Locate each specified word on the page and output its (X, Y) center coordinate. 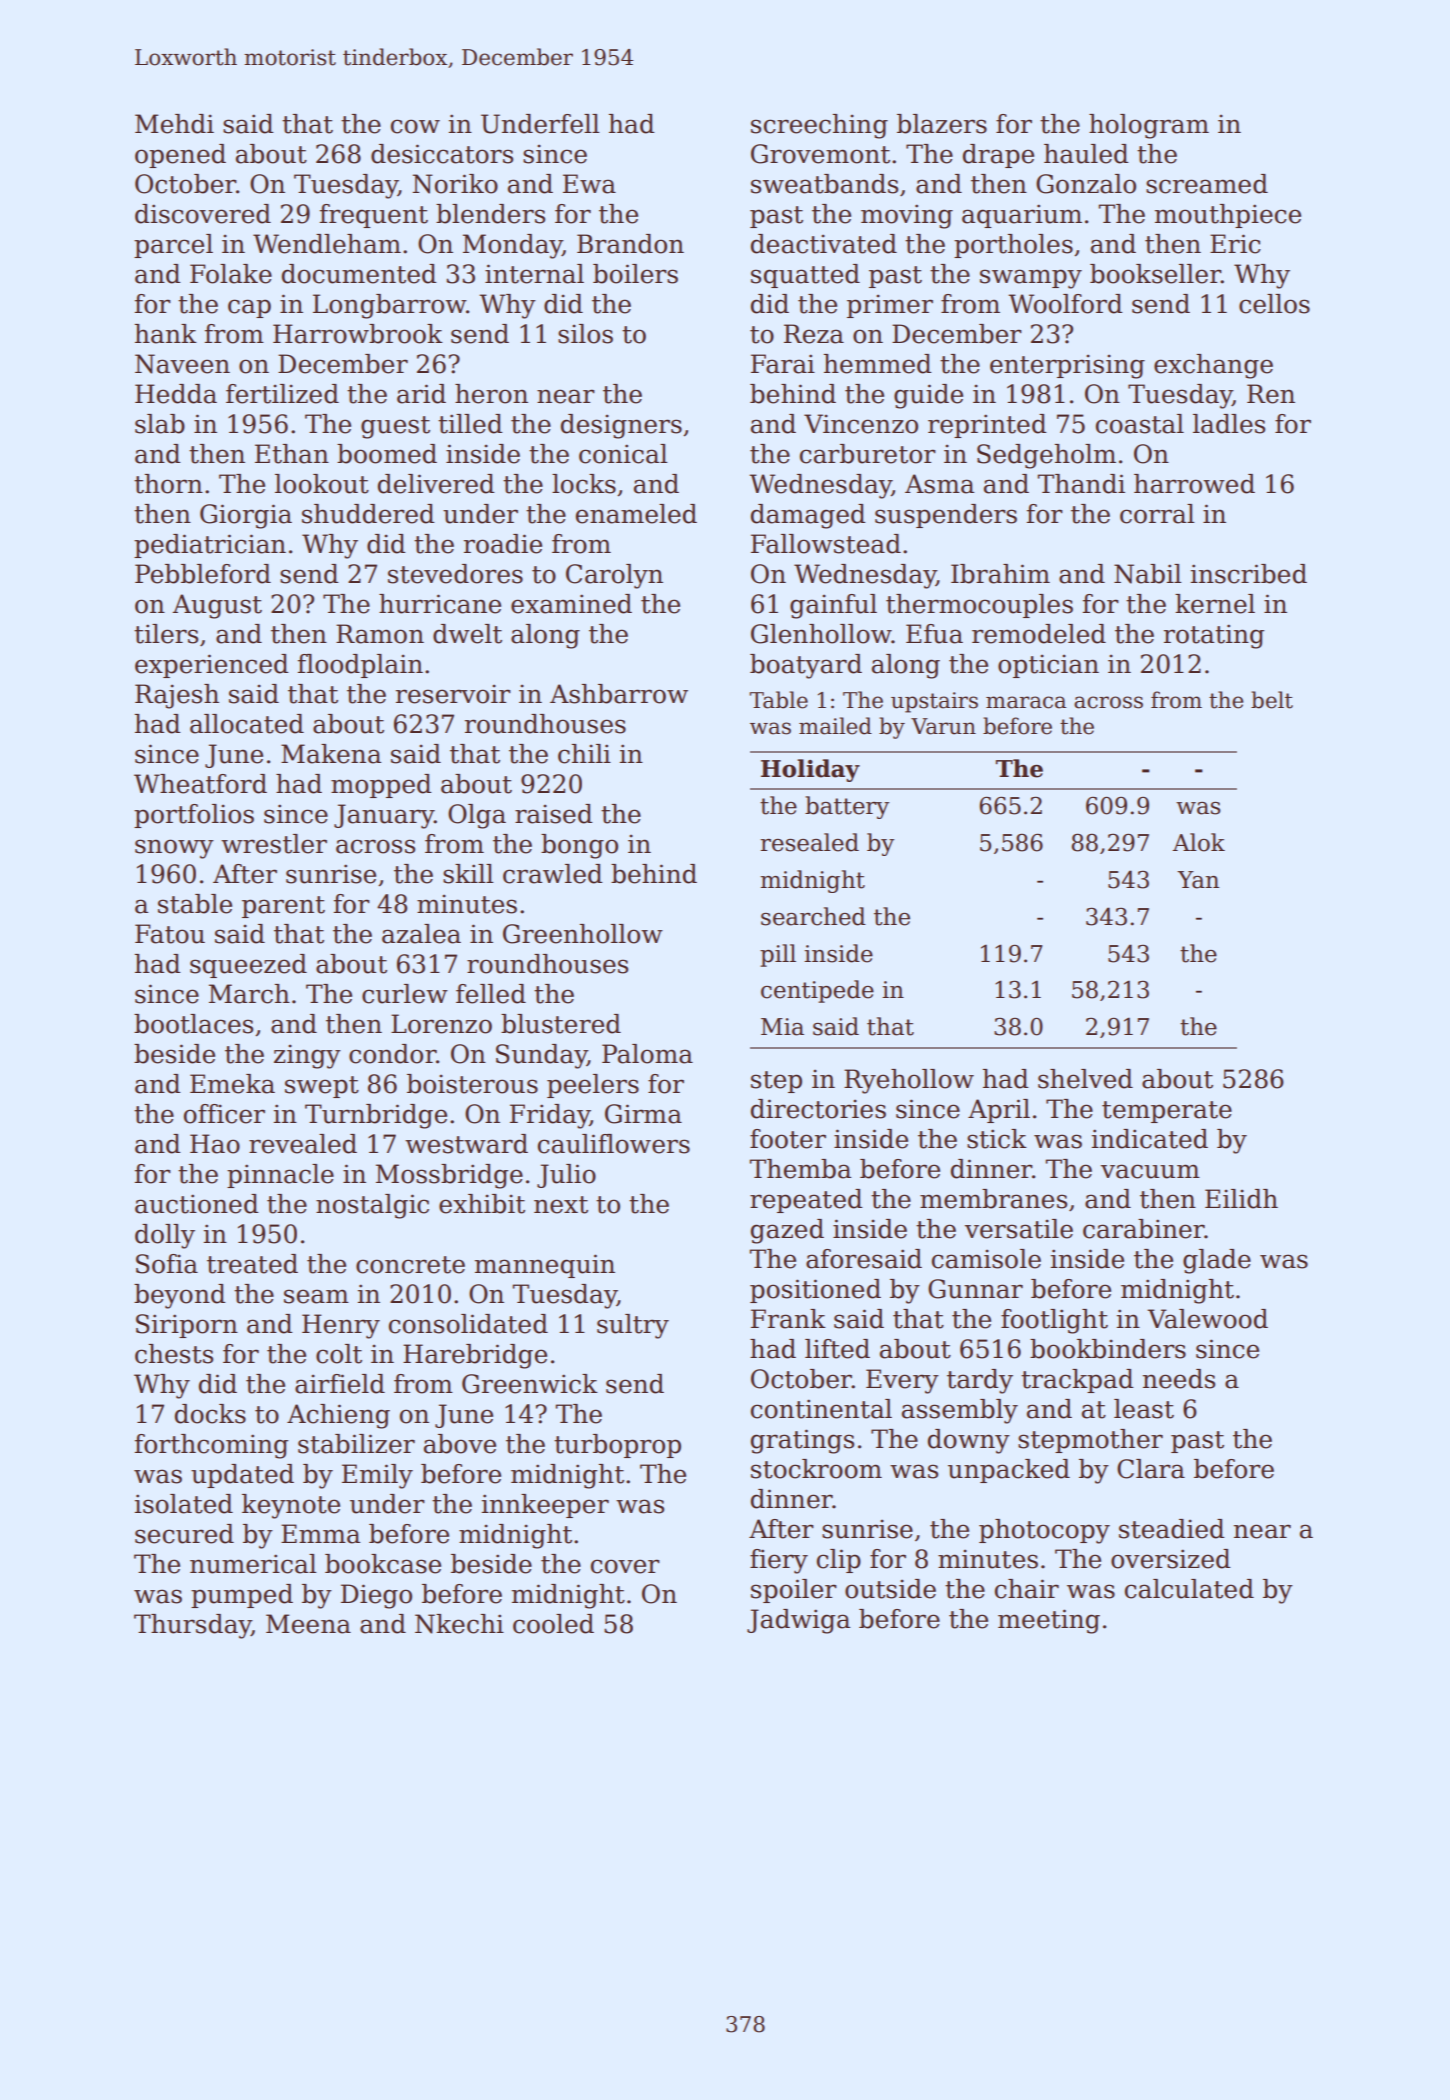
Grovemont (820, 154)
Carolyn (614, 576)
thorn (168, 484)
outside (890, 1589)
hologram (1149, 126)
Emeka (232, 1084)
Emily (377, 1476)
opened (180, 156)
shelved (1085, 1079)
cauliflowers (614, 1144)
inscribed (1248, 574)
